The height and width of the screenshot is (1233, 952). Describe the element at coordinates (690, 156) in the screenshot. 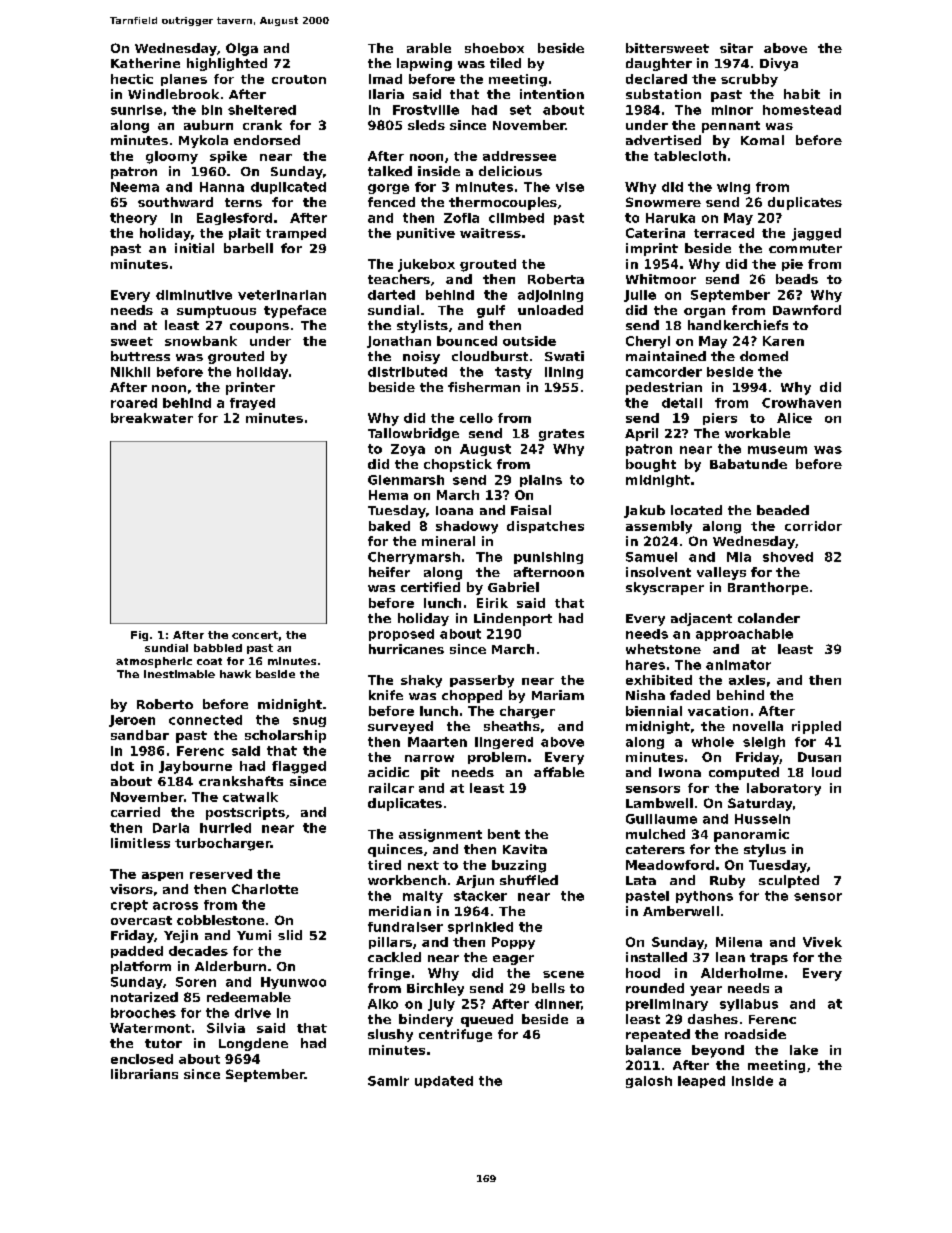

I see `tablecloth` at that location.
